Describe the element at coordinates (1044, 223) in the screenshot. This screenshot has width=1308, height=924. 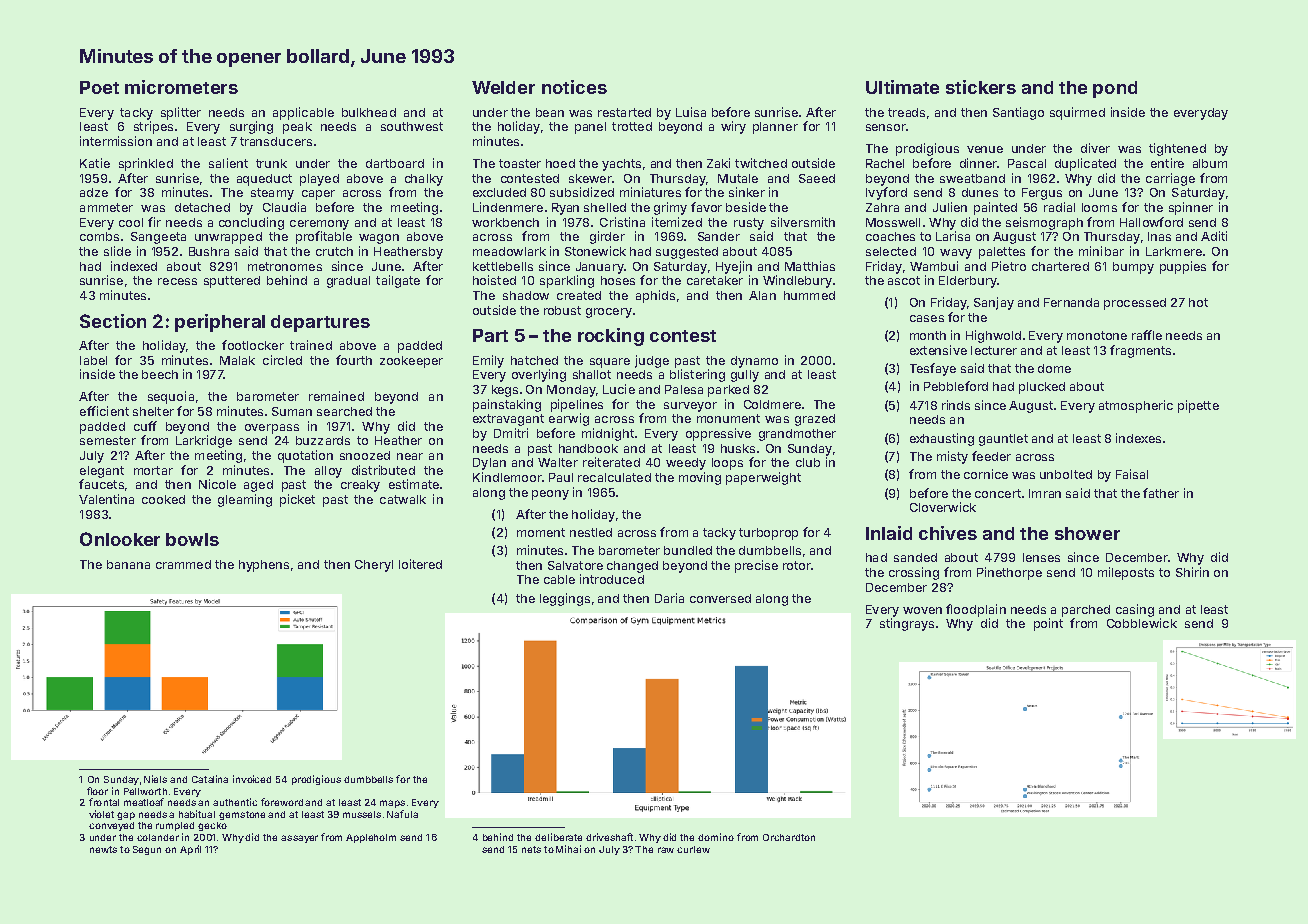
I see `seismograph` at that location.
